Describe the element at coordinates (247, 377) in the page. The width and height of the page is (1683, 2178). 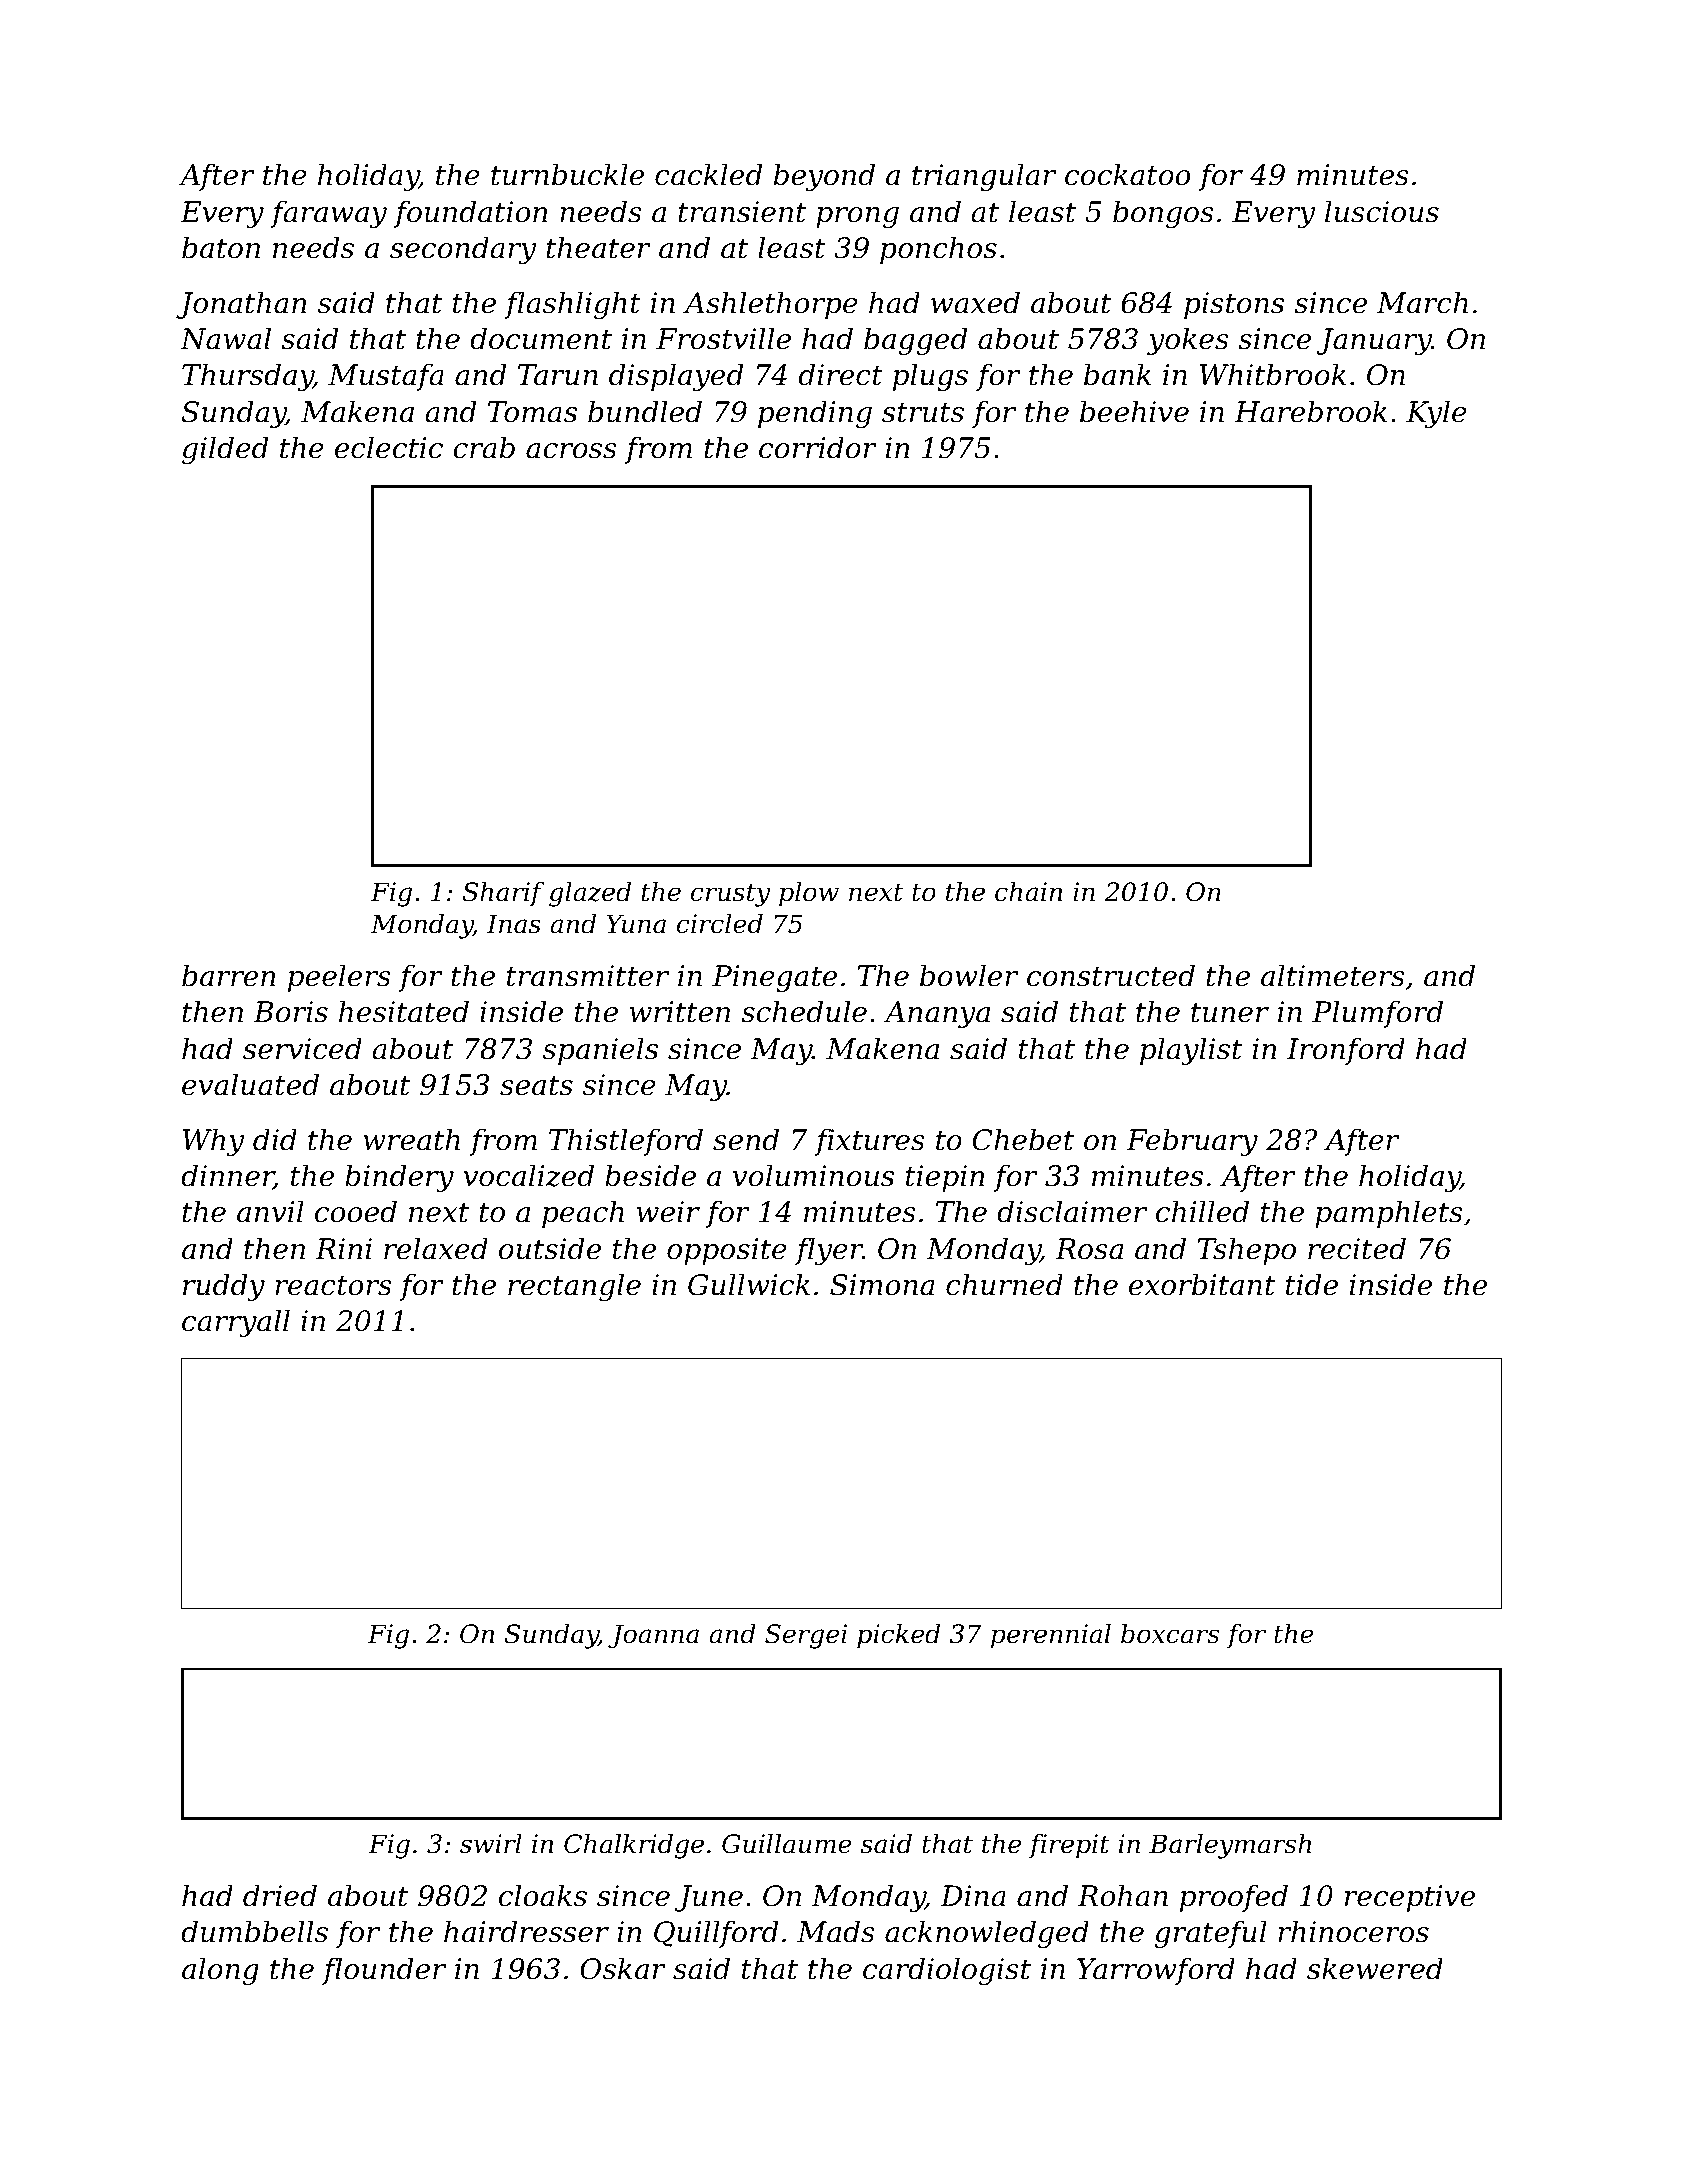
I see `Thursday` at that location.
